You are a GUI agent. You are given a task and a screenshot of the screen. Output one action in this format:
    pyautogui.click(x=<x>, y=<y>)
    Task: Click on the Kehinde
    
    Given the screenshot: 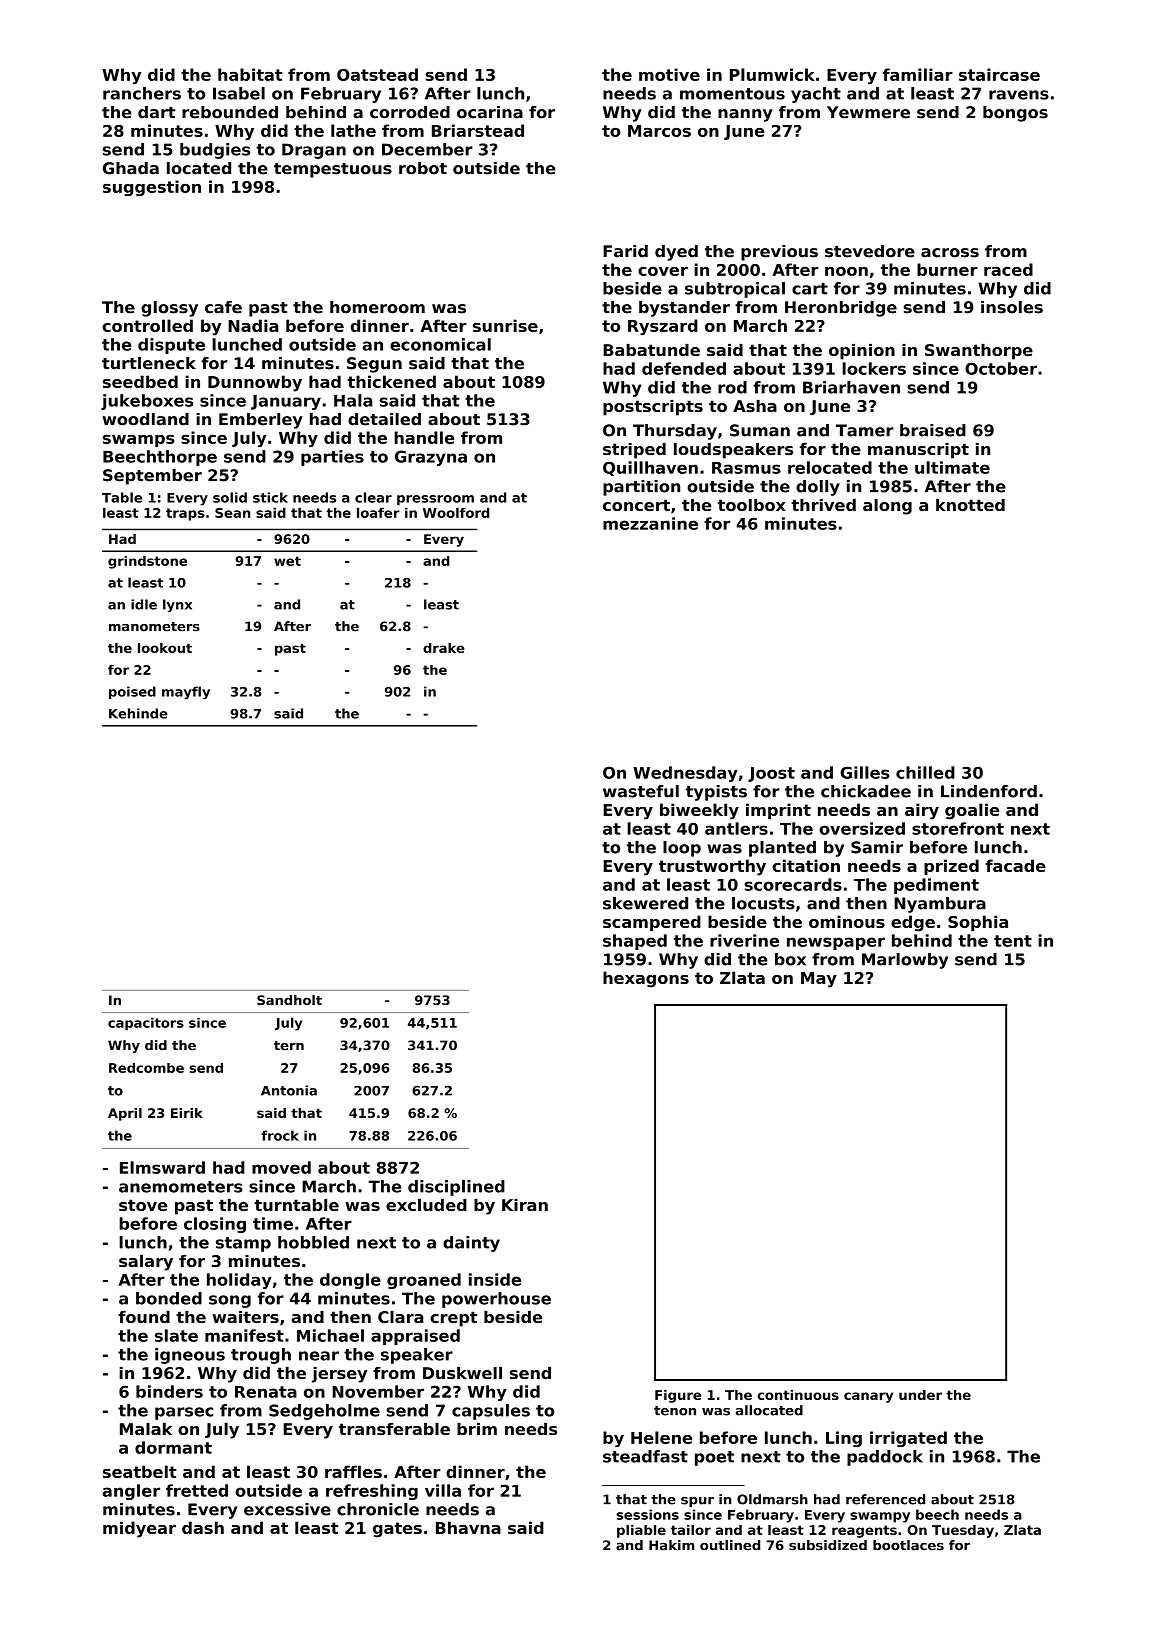 What is the action you would take?
    pyautogui.click(x=138, y=713)
